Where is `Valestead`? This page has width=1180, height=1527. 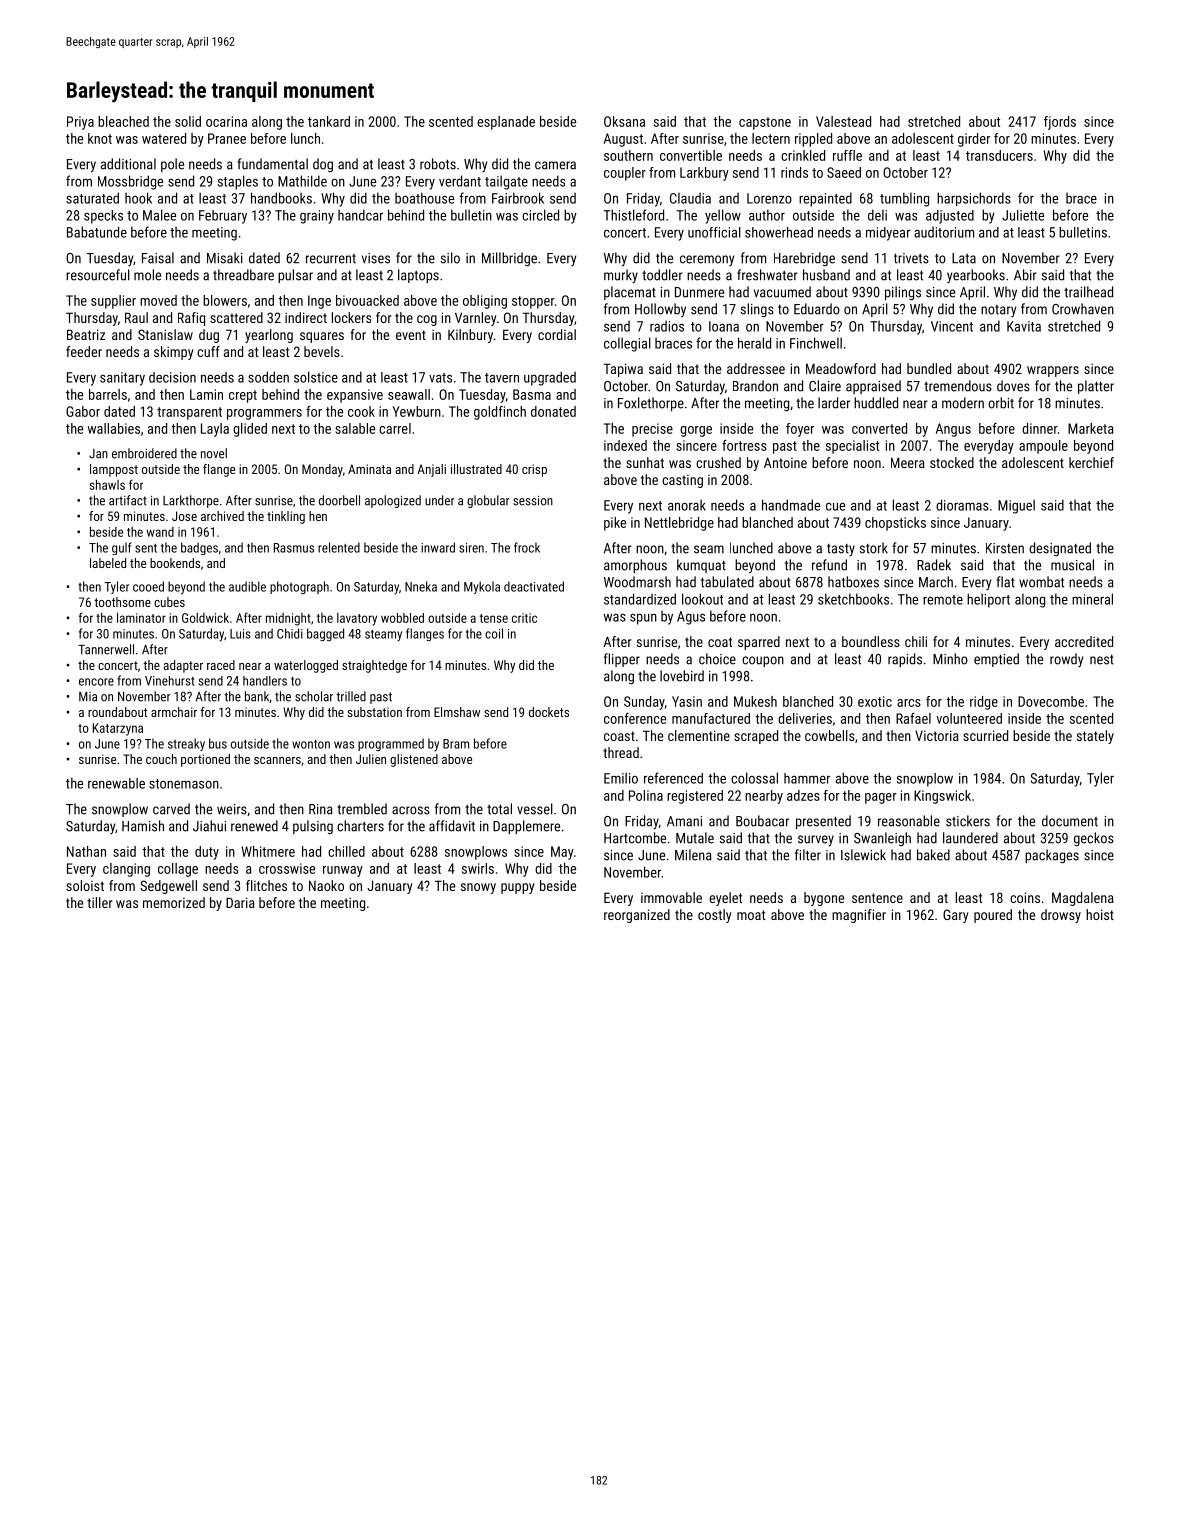
Valestead is located at coordinates (843, 121).
